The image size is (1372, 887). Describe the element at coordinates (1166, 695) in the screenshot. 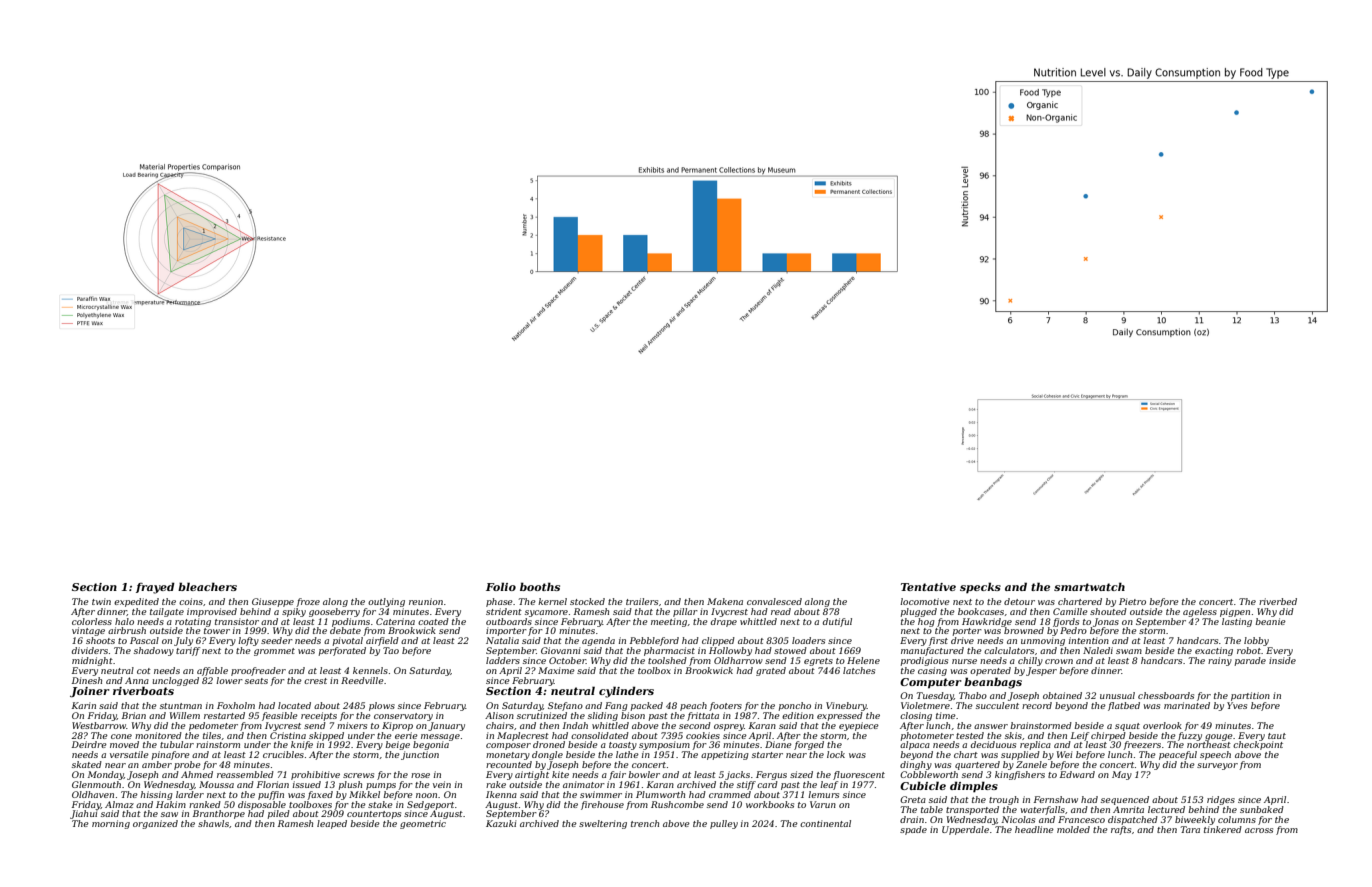

I see `chessboards` at that location.
